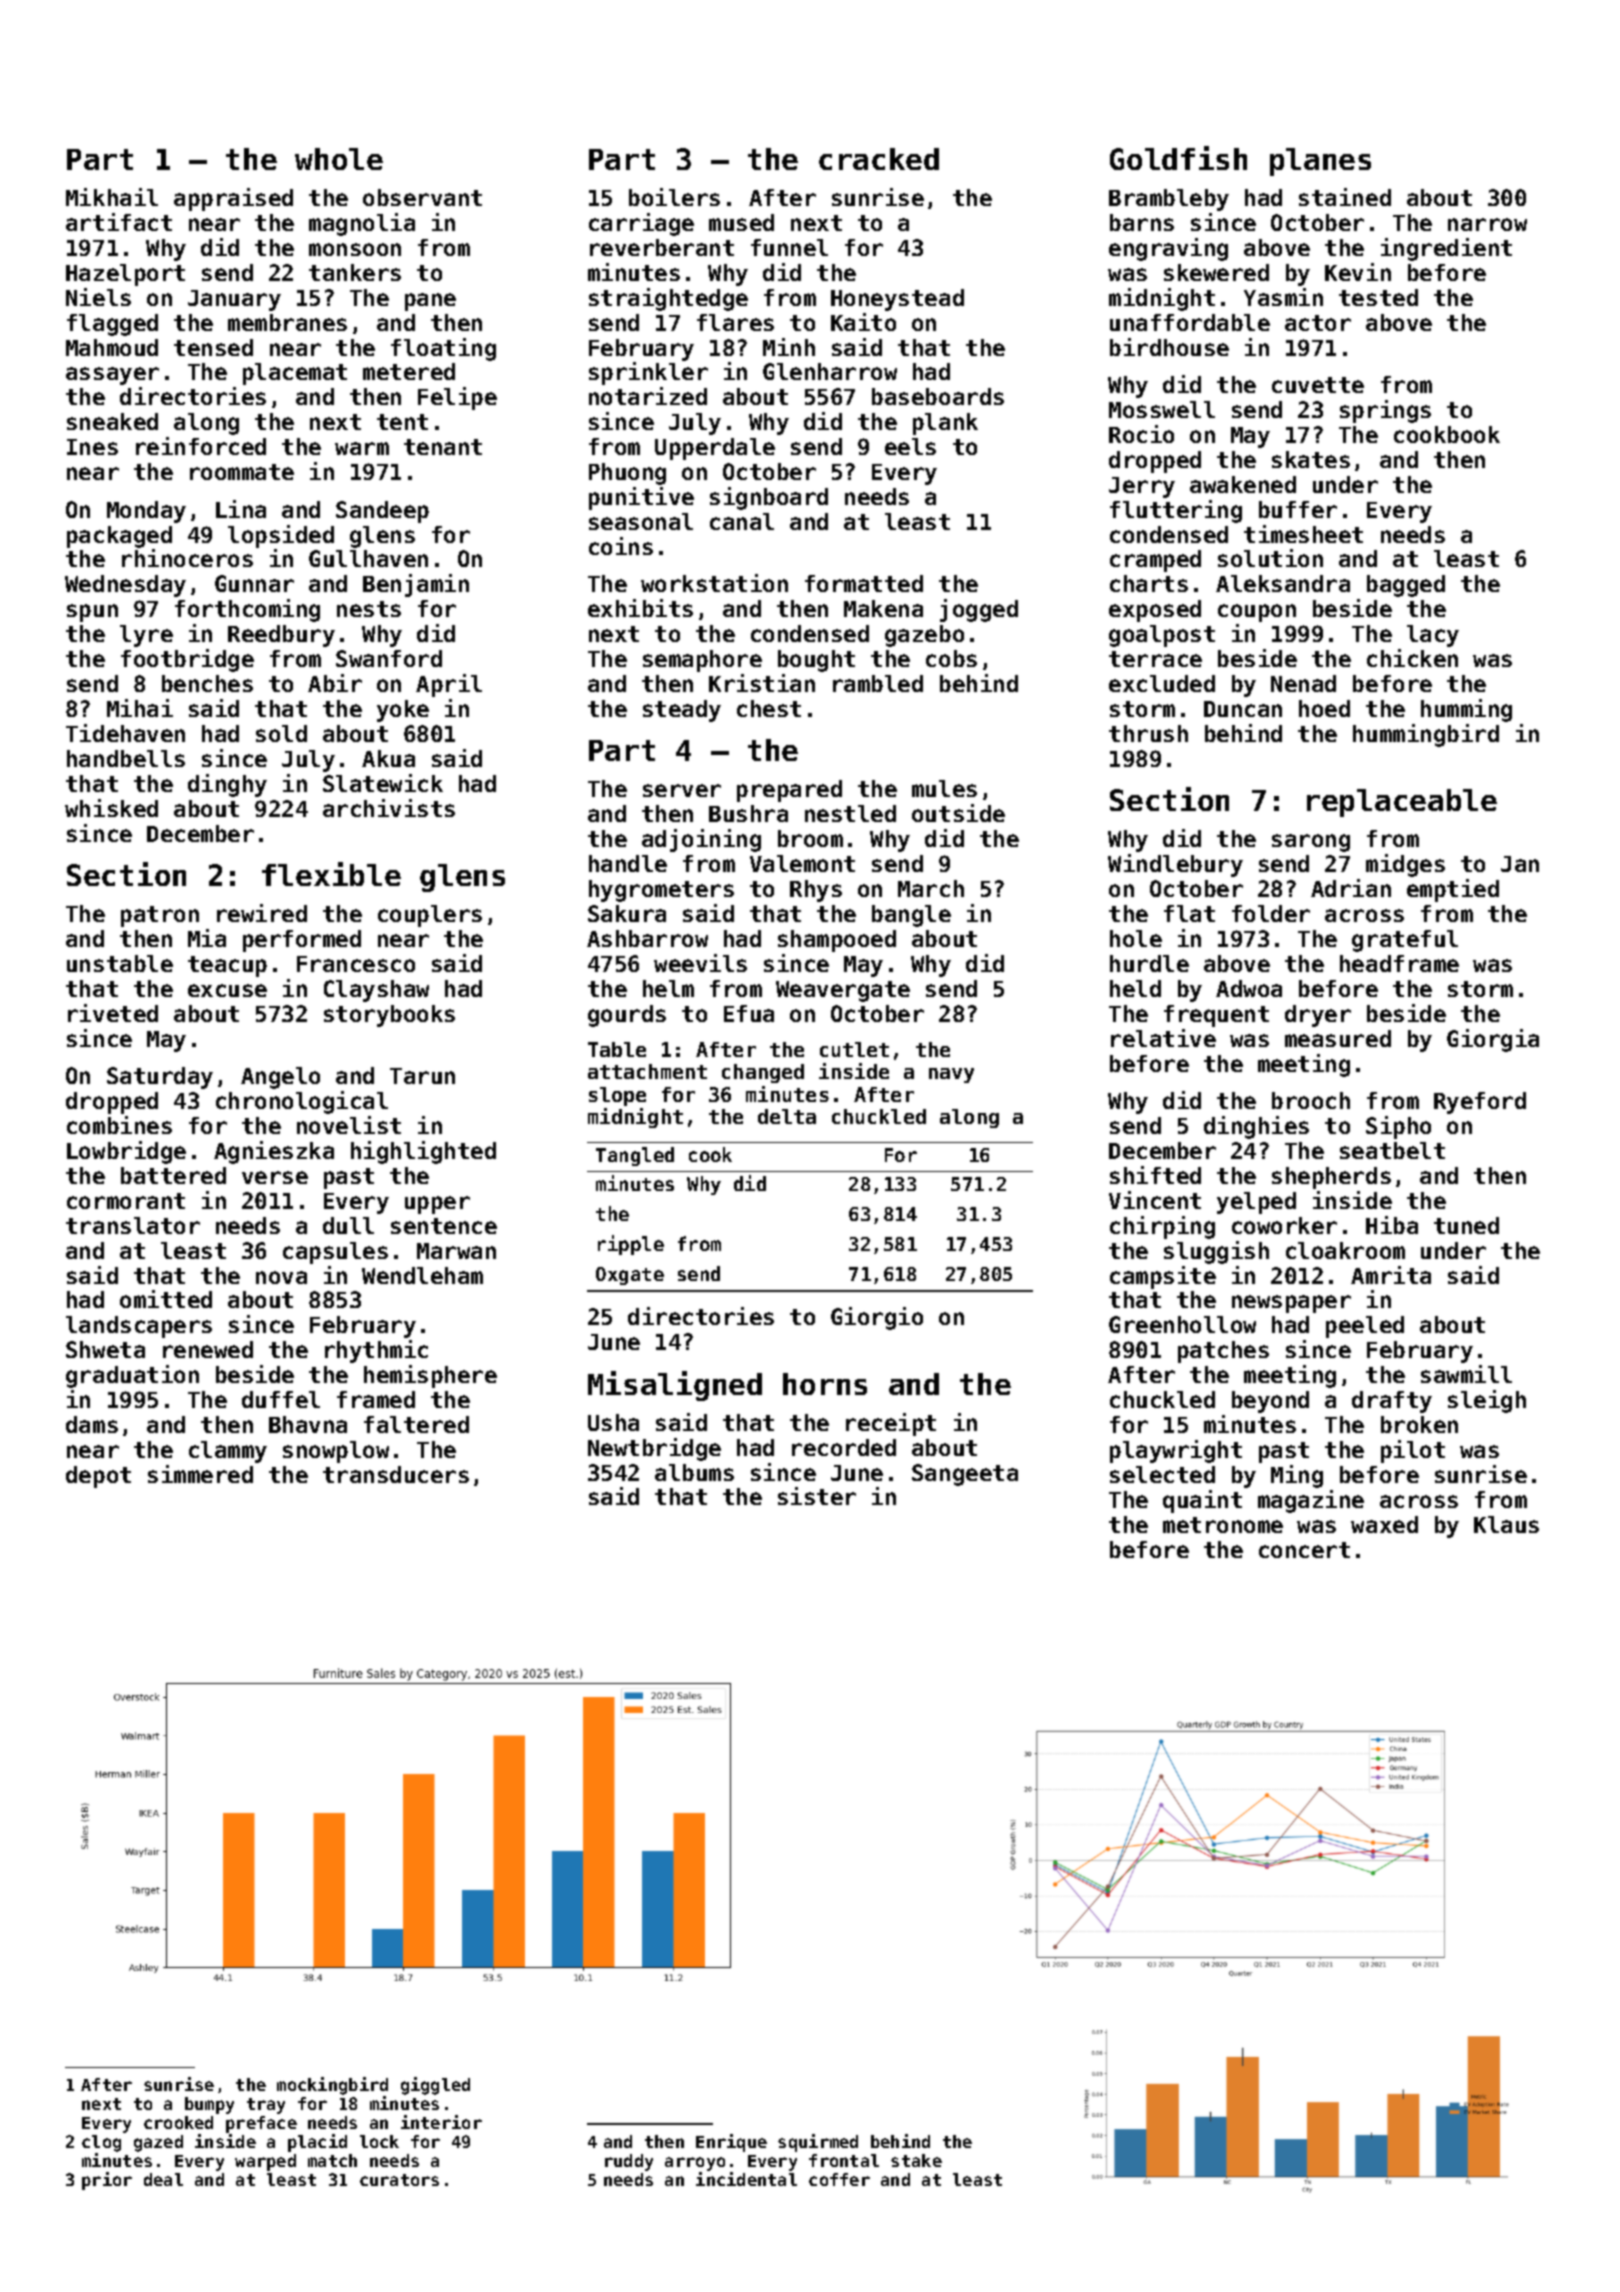 The image size is (1620, 2292). What do you see at coordinates (1148, 733) in the screenshot?
I see `thrush` at bounding box center [1148, 733].
